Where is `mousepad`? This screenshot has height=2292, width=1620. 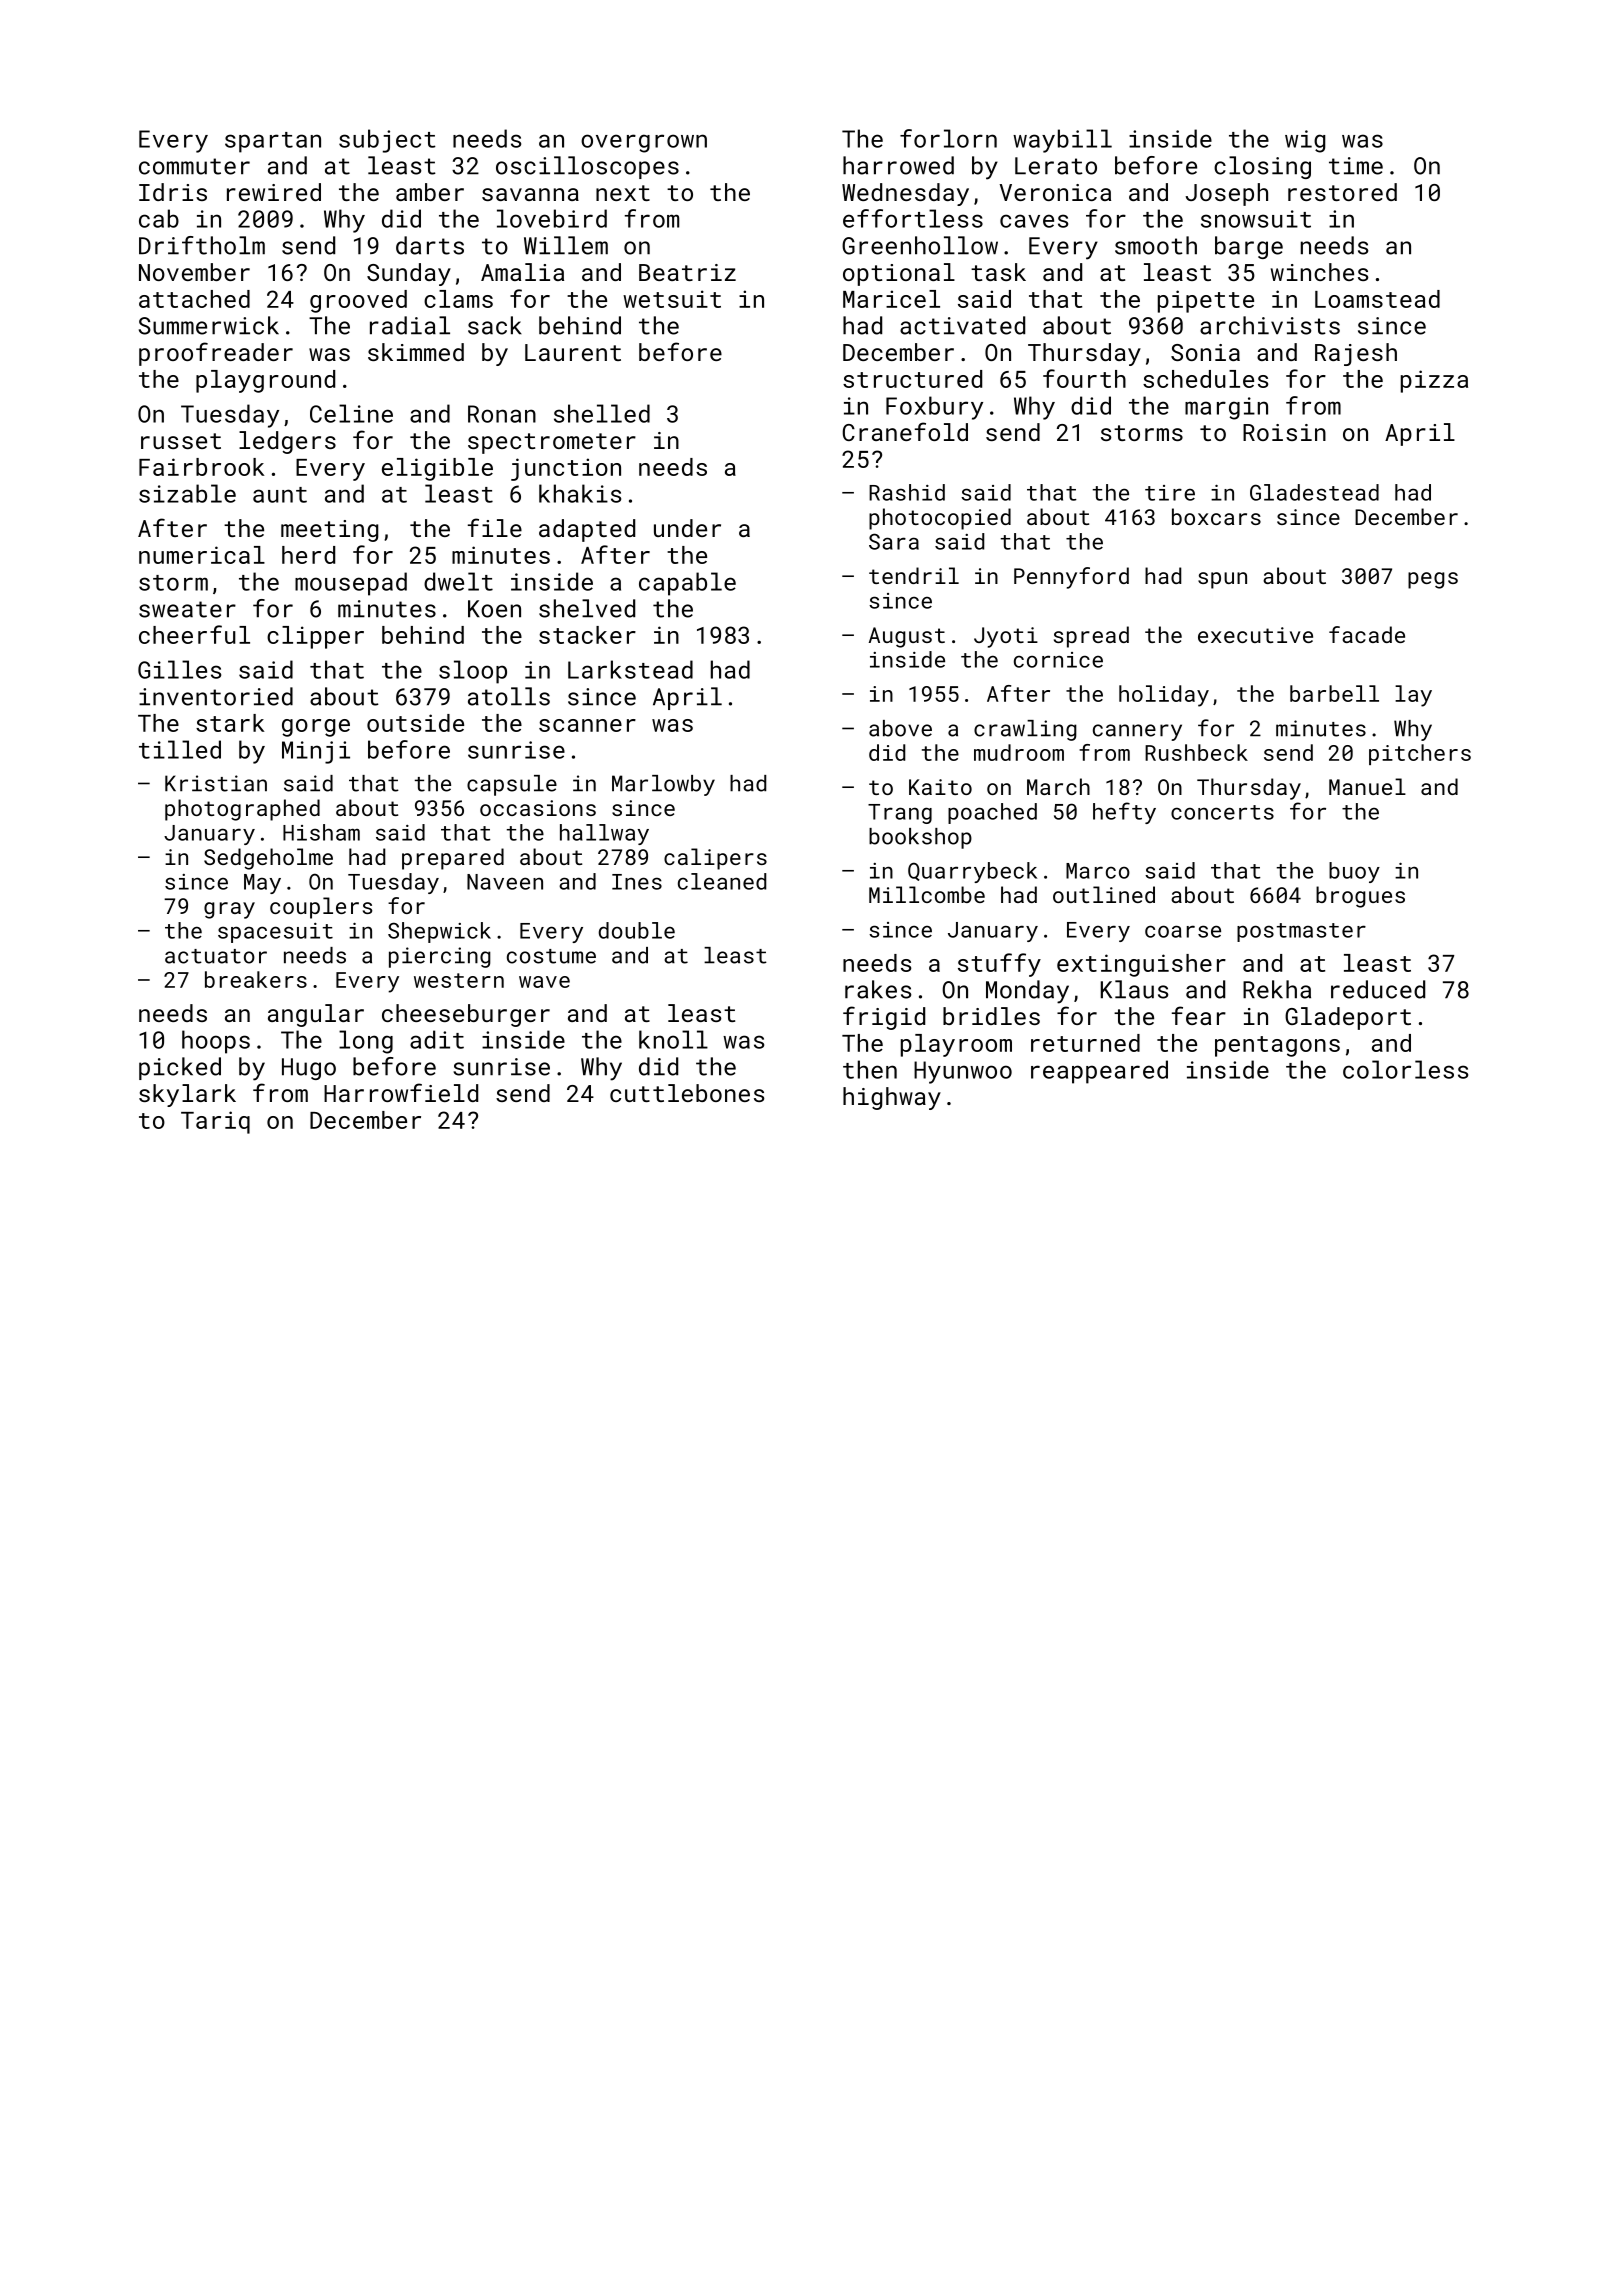
mousepad is located at coordinates (351, 584).
